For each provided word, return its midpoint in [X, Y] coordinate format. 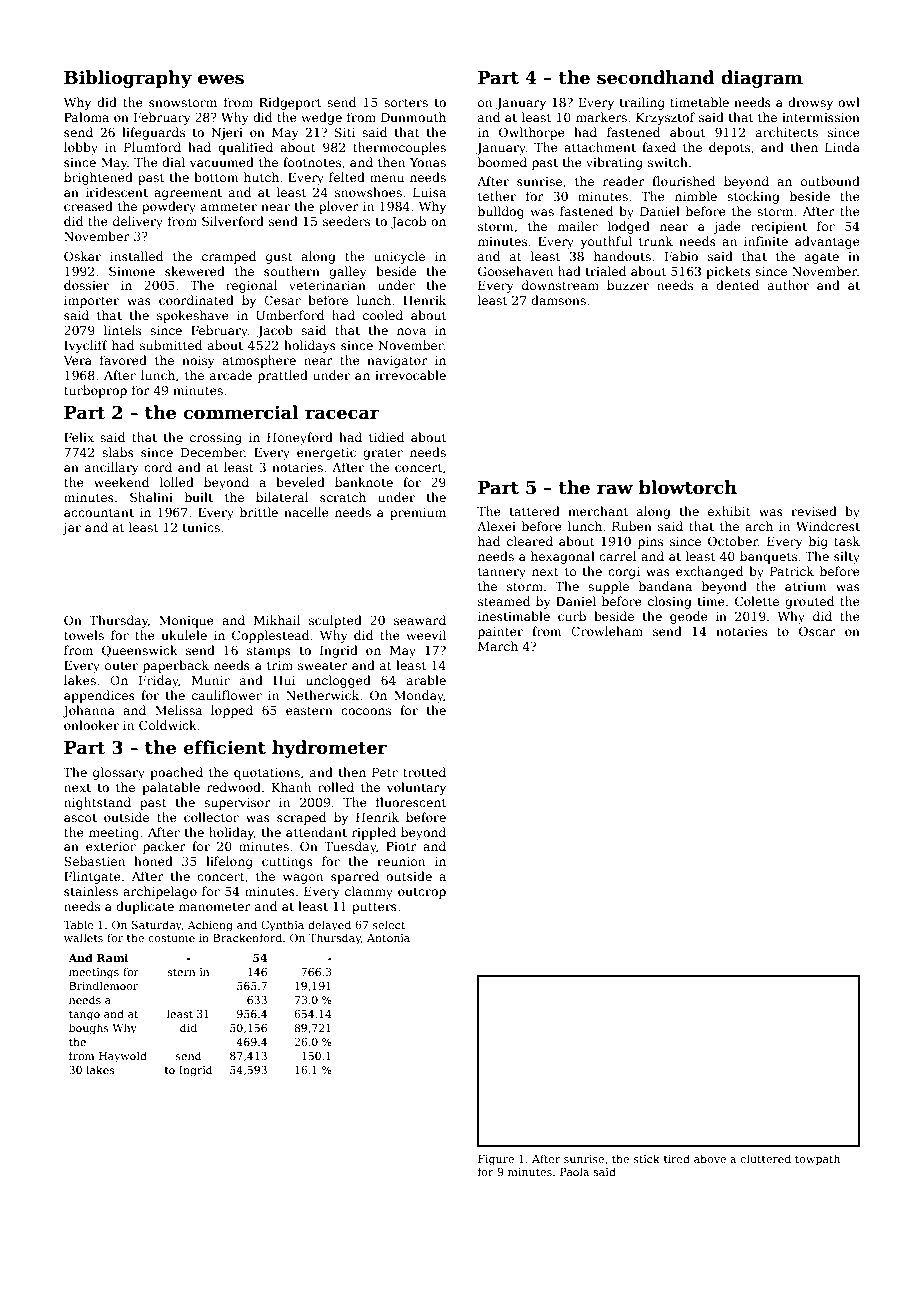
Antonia [388, 938]
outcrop [422, 893]
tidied [386, 437]
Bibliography [128, 79]
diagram [762, 79]
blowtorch [688, 487]
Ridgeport [290, 103]
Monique [186, 622]
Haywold [123, 1057]
